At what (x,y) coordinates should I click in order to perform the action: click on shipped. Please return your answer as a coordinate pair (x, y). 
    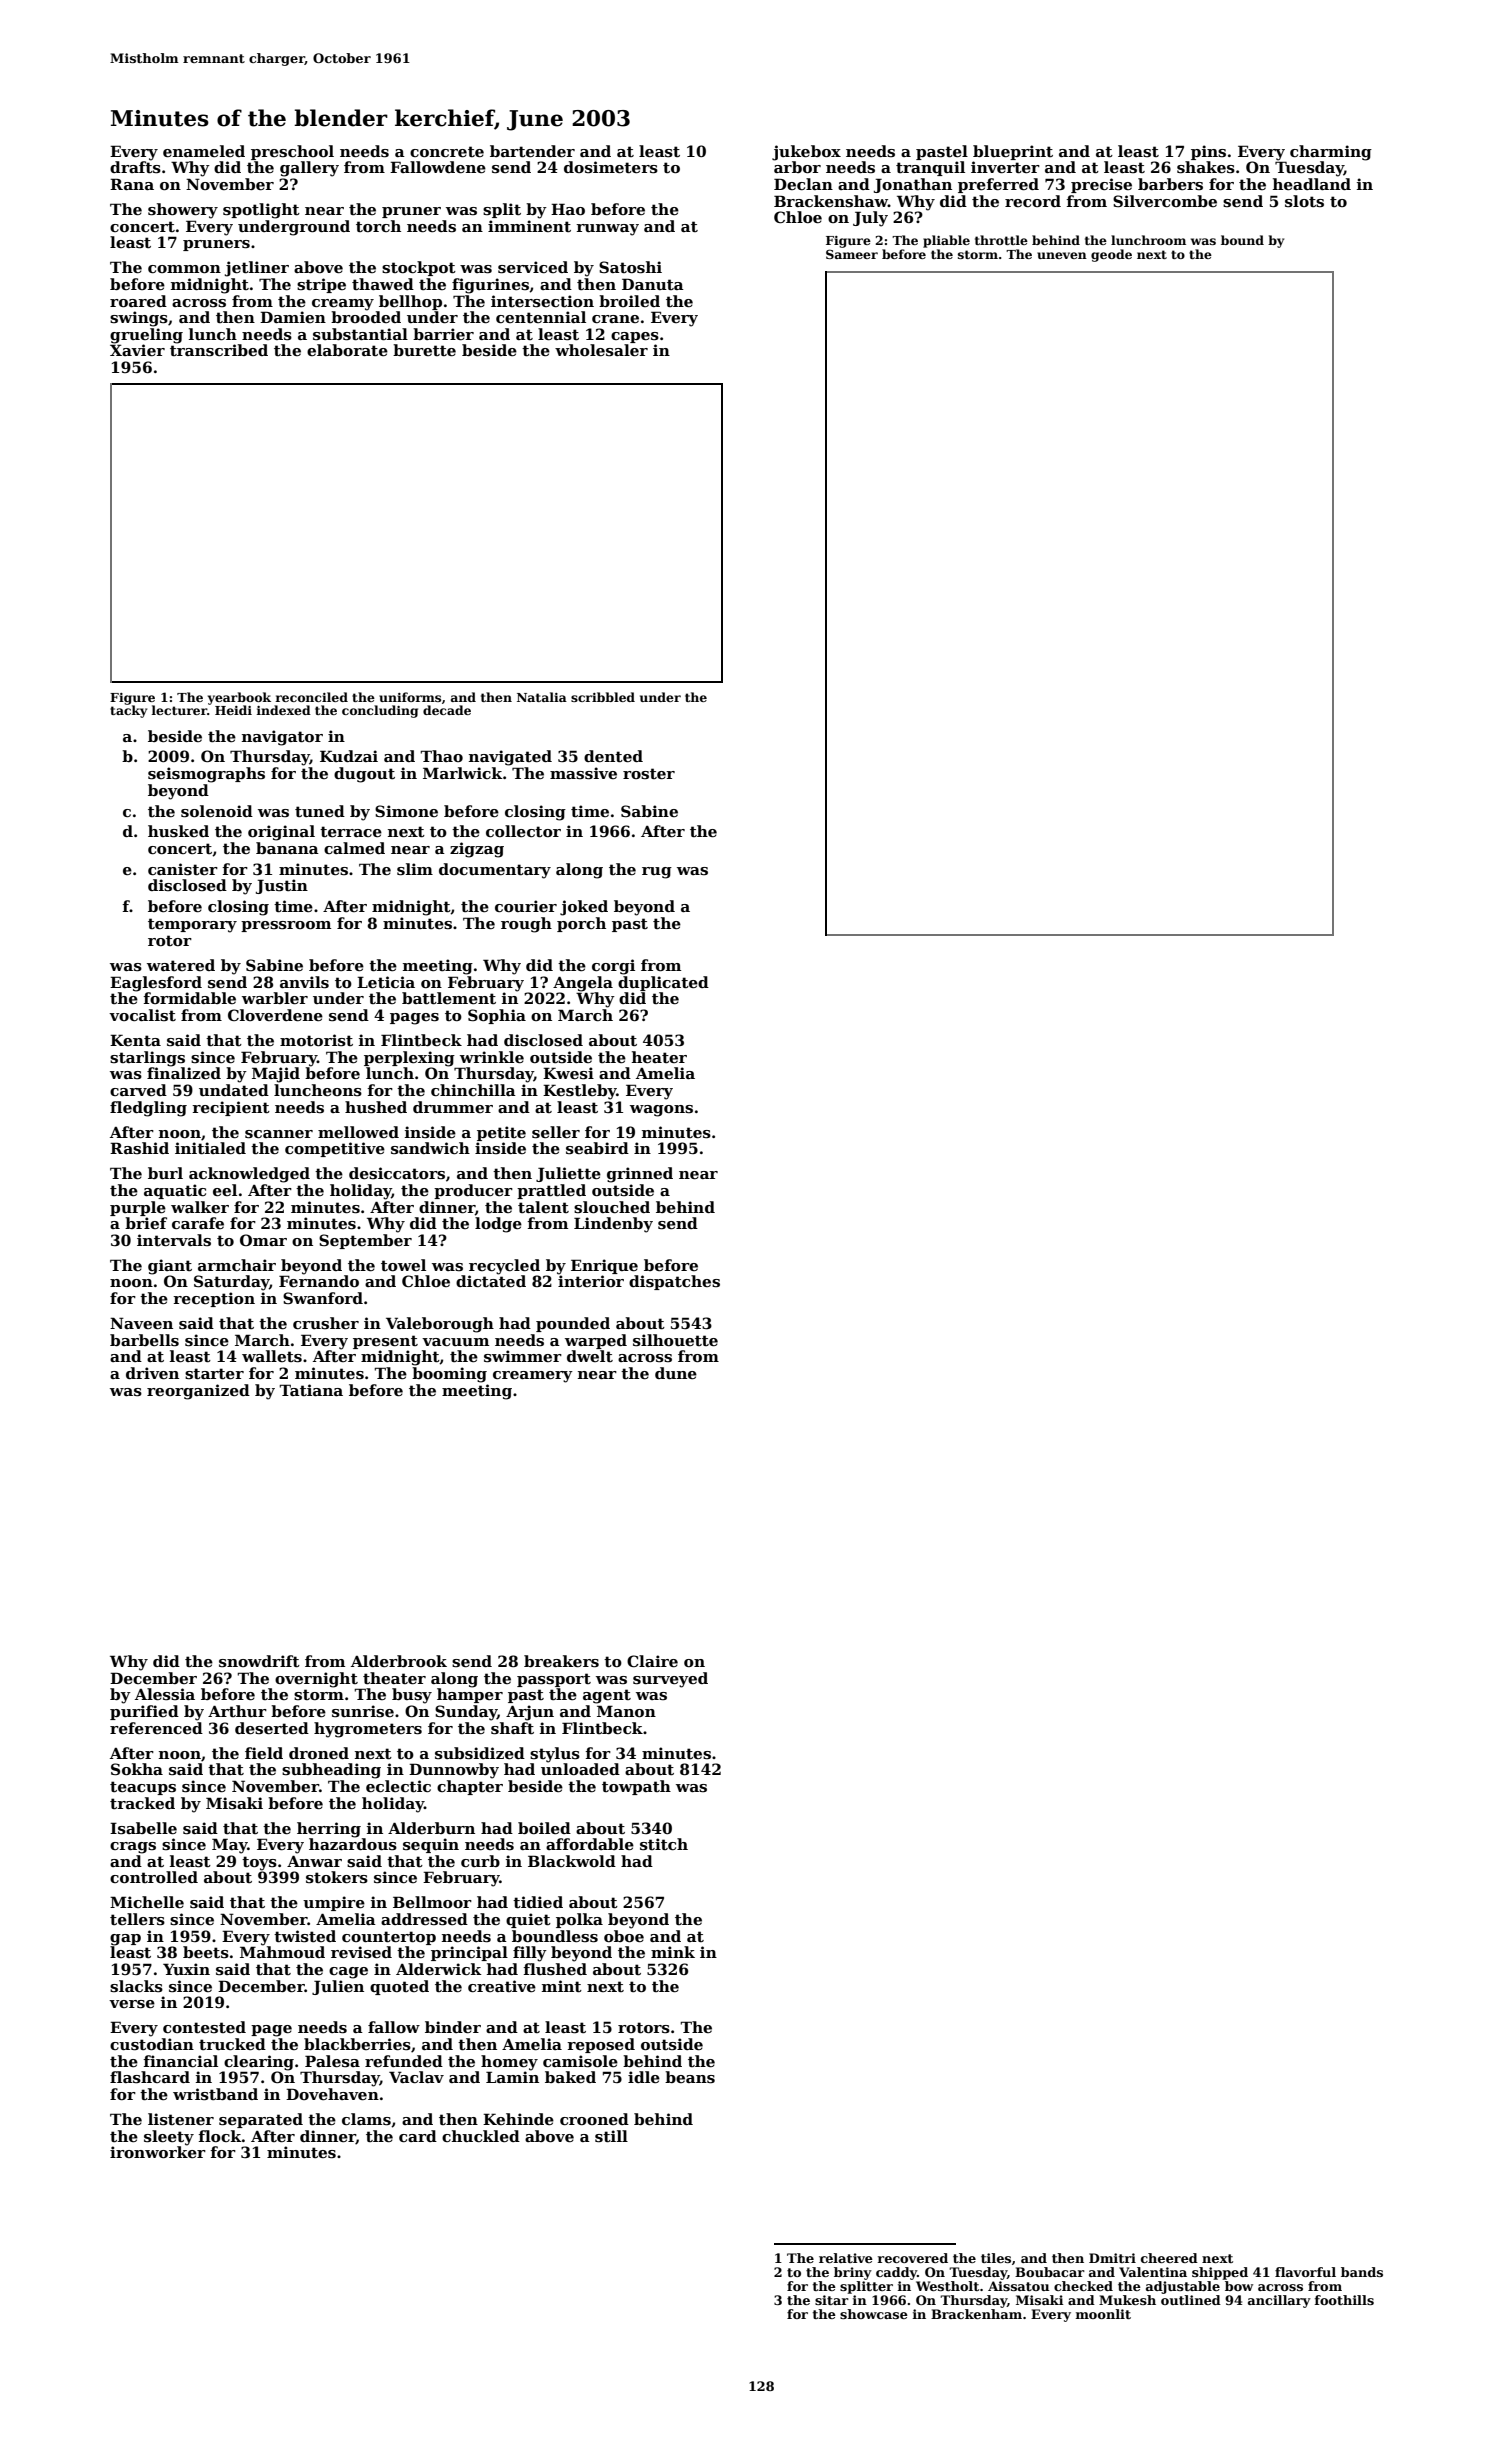
    Looking at the image, I should click on (1220, 2273).
